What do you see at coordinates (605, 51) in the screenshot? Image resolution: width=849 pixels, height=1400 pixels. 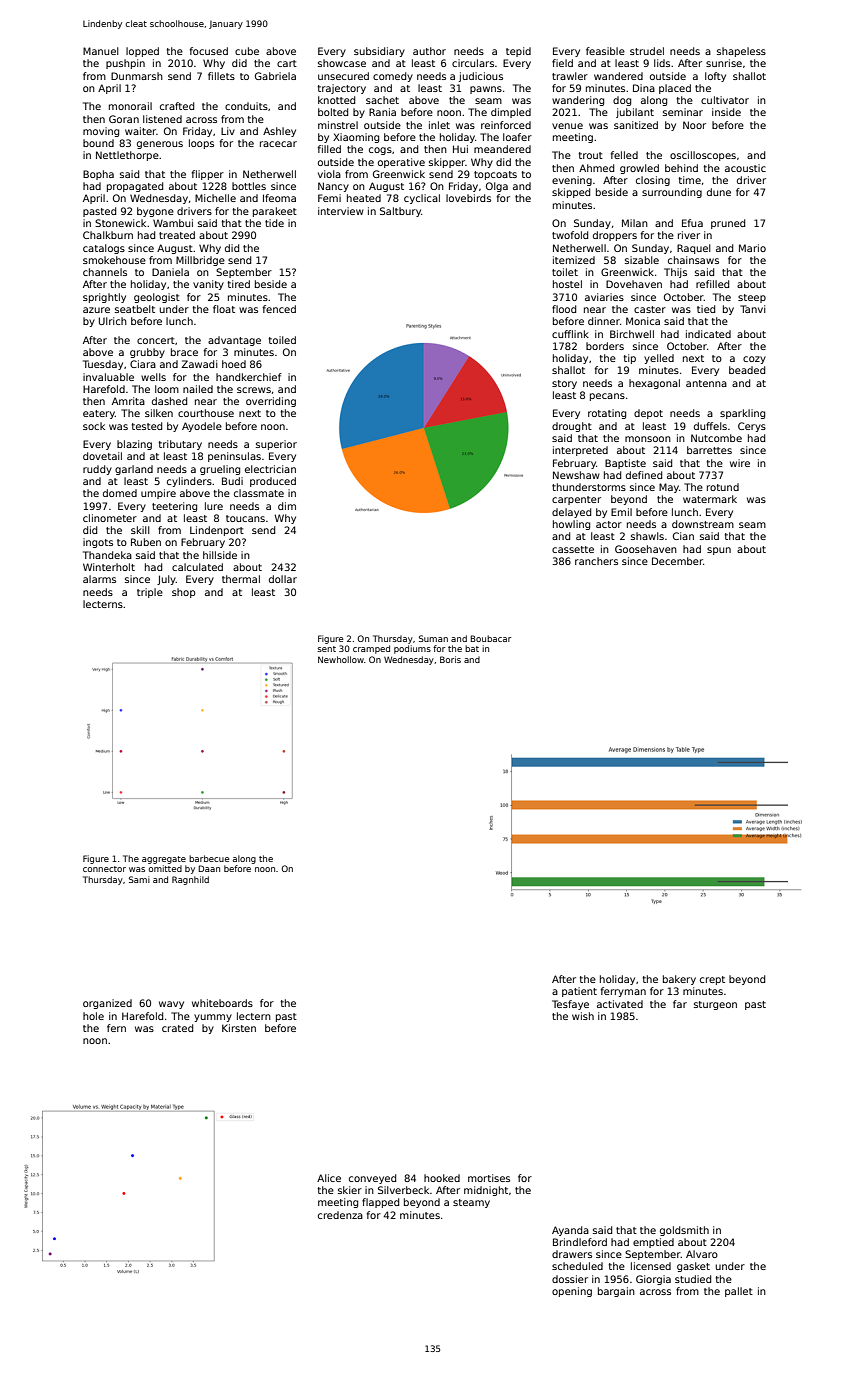 I see `feasible` at bounding box center [605, 51].
